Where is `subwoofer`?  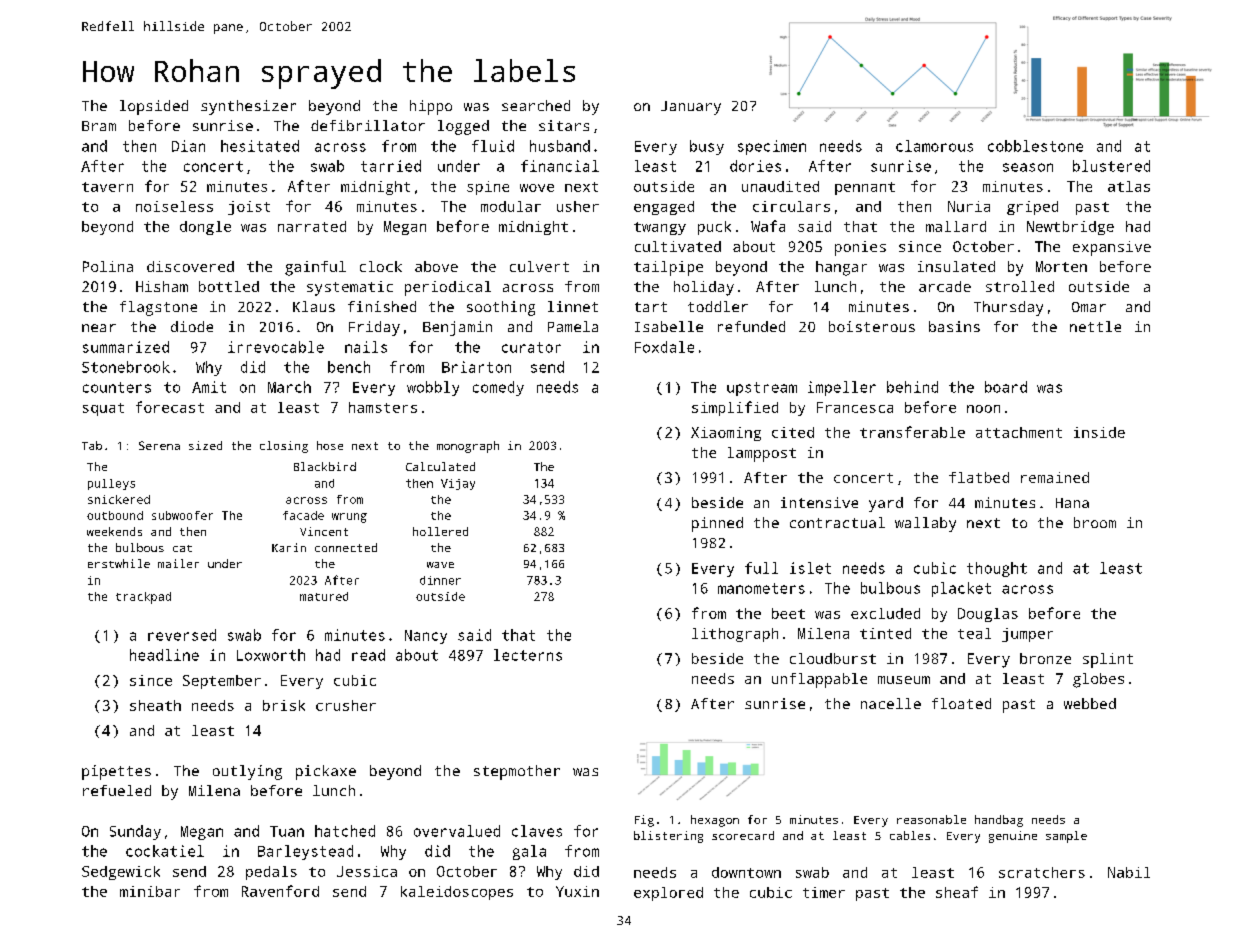 subwoofer is located at coordinates (182, 515).
